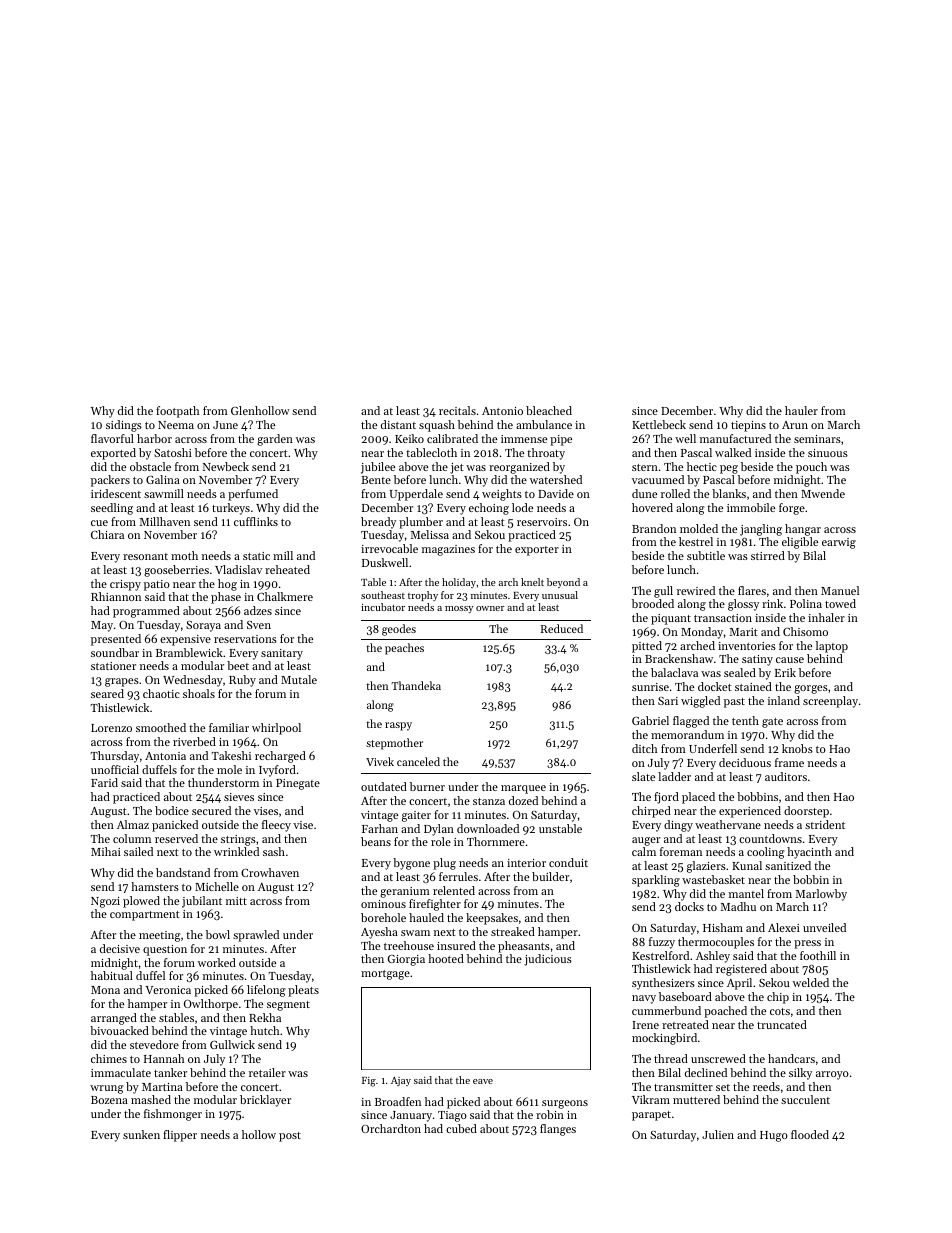 This screenshot has height=1233, width=952. I want to click on bleached, so click(549, 410).
